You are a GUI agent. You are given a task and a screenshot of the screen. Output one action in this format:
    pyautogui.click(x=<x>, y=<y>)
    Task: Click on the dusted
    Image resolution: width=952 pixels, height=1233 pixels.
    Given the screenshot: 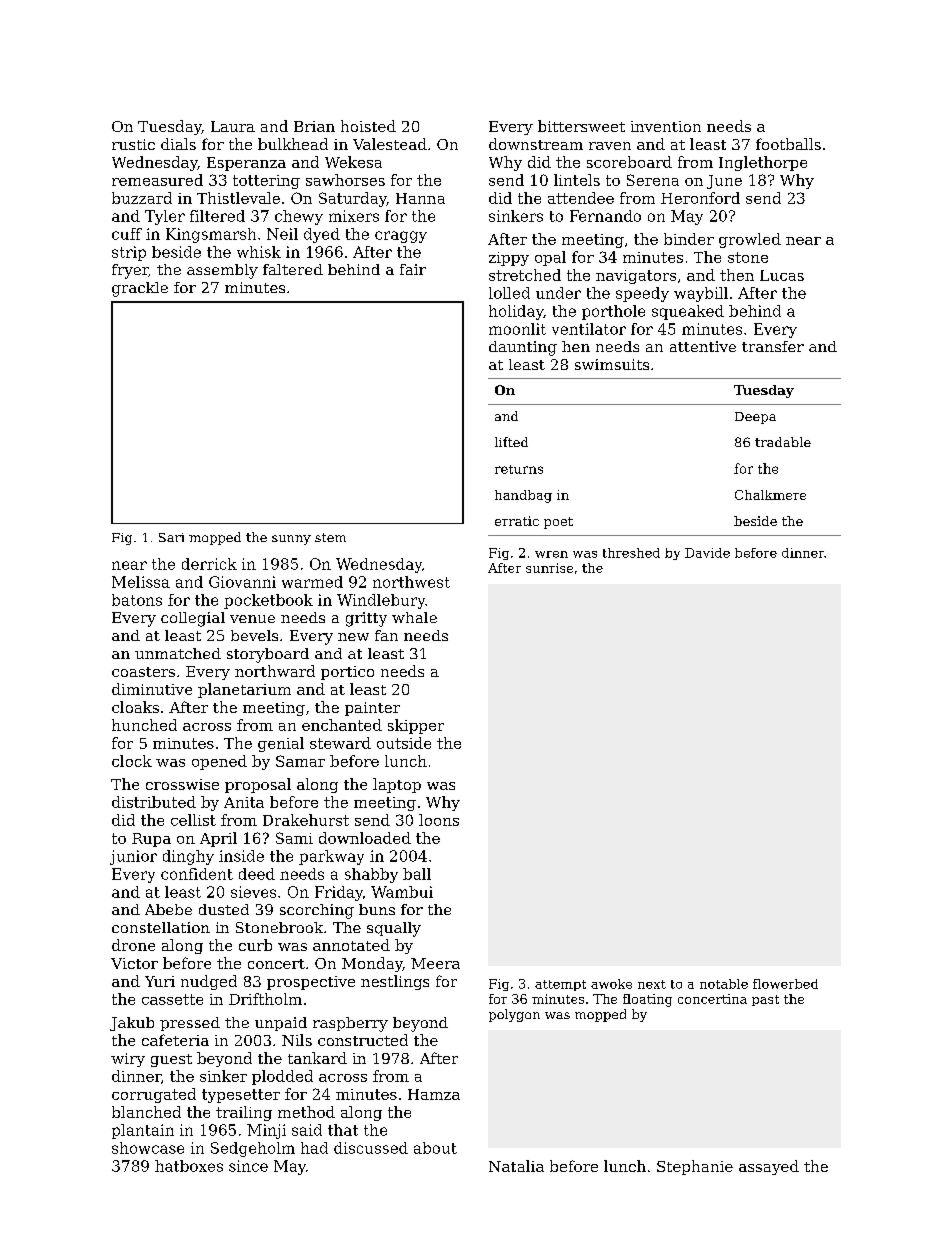 What is the action you would take?
    pyautogui.click(x=224, y=909)
